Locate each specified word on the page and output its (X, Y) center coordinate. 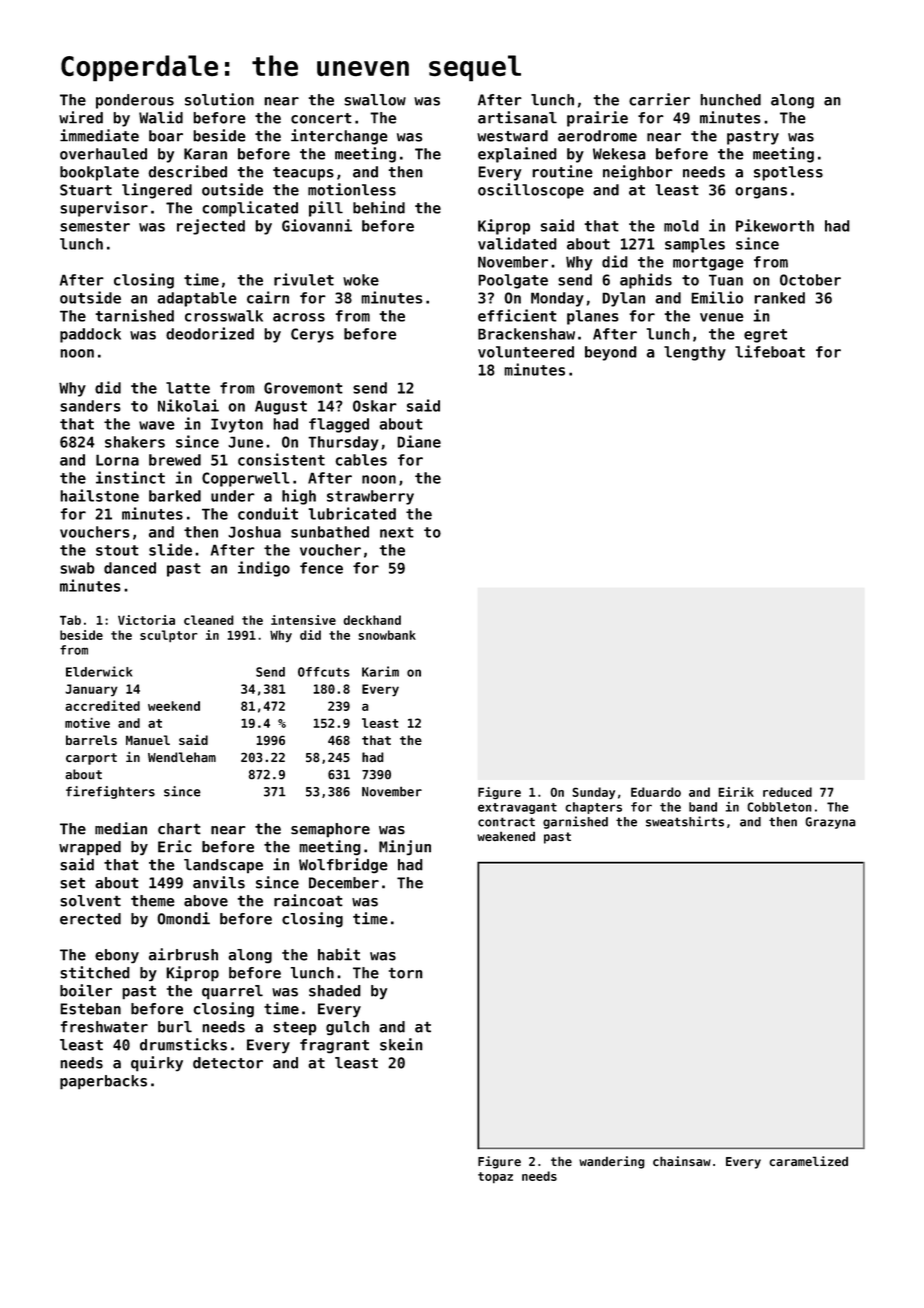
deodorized (210, 333)
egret (765, 336)
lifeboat (770, 351)
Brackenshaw (526, 334)
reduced (787, 792)
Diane (419, 441)
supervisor (104, 209)
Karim (380, 671)
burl (175, 1027)
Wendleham (182, 757)
